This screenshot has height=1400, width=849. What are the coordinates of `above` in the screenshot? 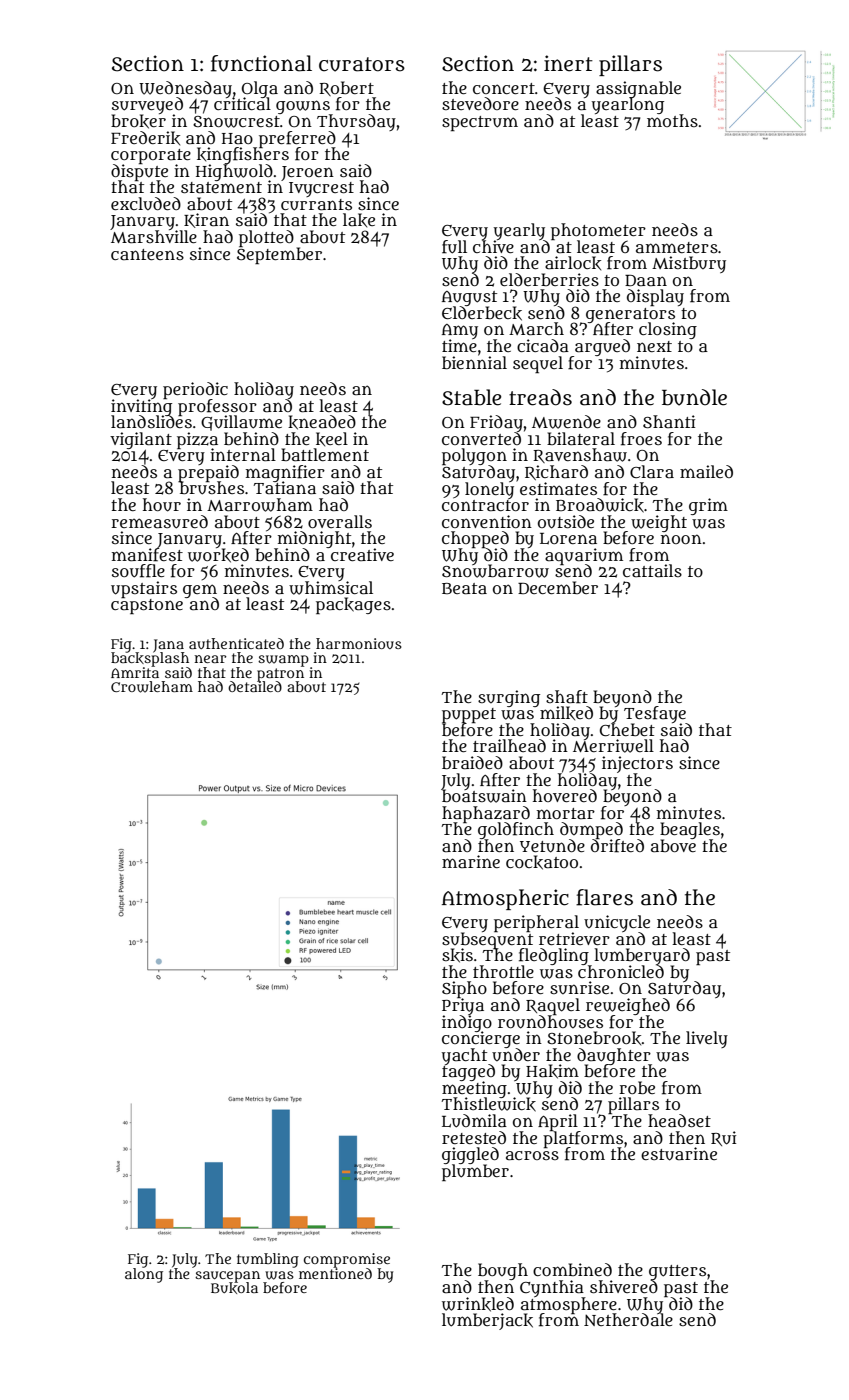 It's located at (673, 845).
